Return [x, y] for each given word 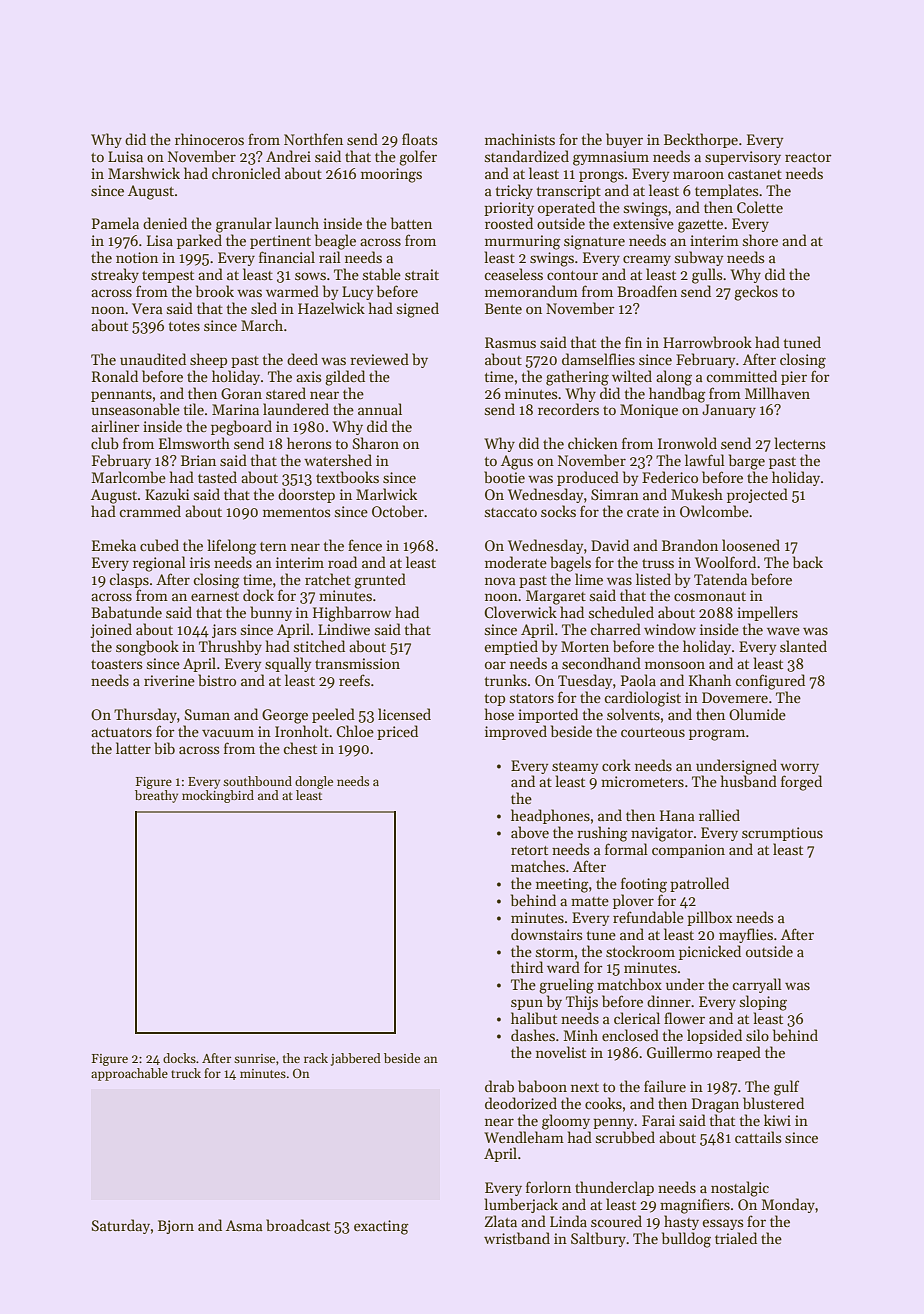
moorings [391, 175]
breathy [156, 796]
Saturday [121, 1226]
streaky [115, 275]
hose [499, 714]
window [670, 629]
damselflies [598, 359]
